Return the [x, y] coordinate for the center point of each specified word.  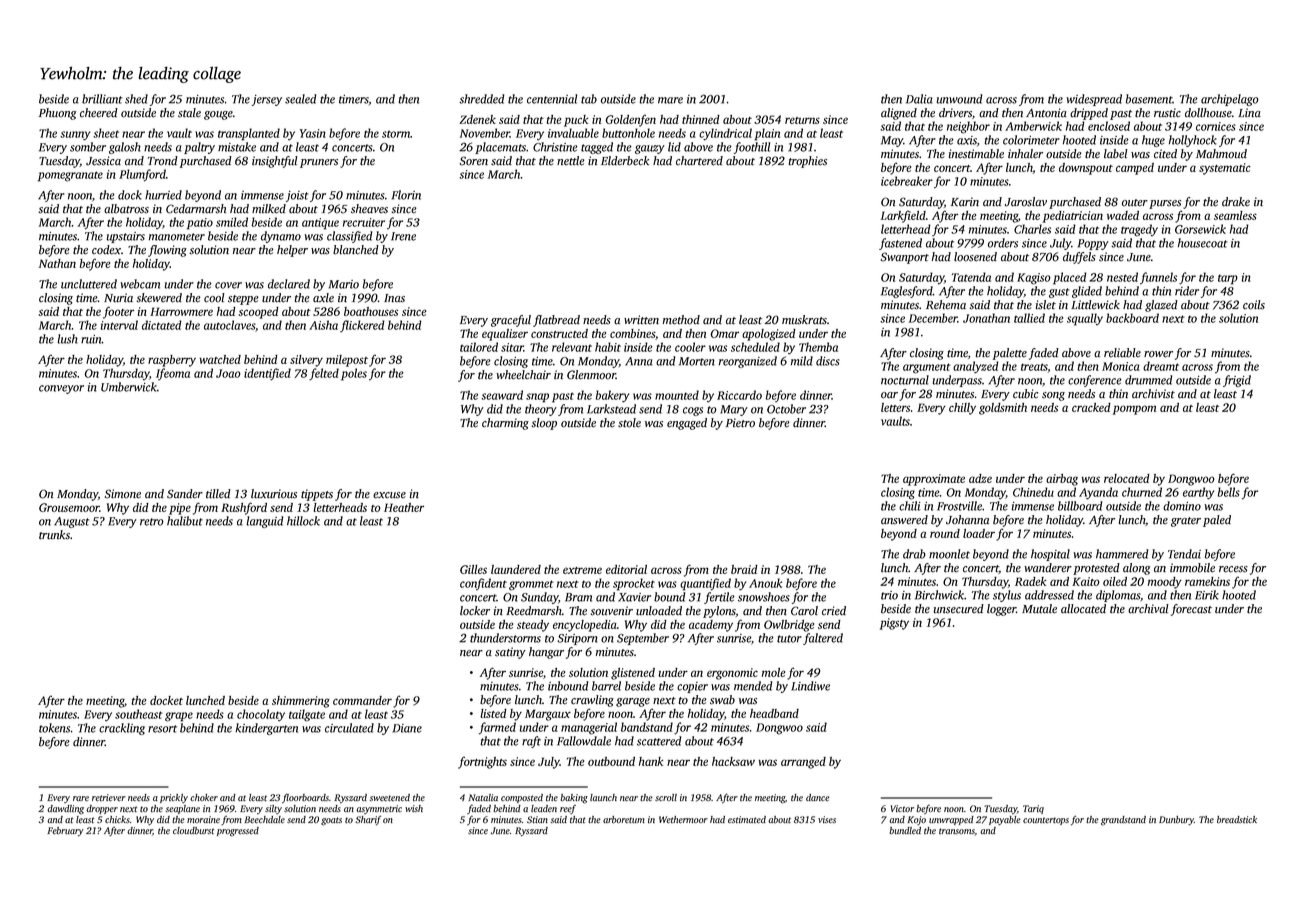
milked [269, 209]
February [65, 831]
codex [106, 250]
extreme [582, 570]
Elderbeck [625, 161]
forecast [1191, 610]
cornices [1216, 126]
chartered [699, 161]
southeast [139, 714]
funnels [1158, 278]
